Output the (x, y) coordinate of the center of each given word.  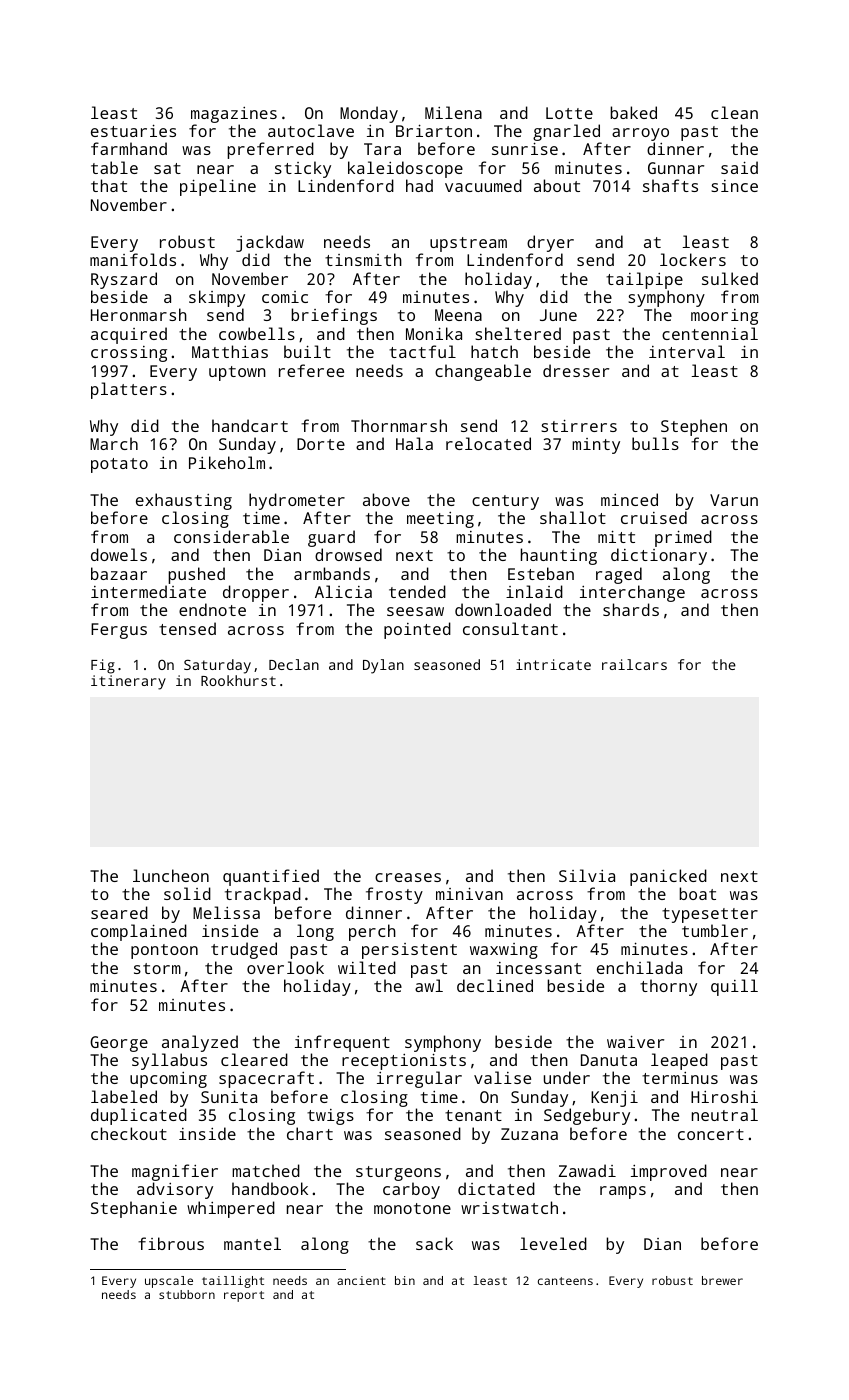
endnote (212, 609)
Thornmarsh (399, 425)
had (419, 185)
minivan (469, 893)
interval (687, 351)
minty (596, 446)
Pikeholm (227, 462)
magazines (234, 115)
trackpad (263, 895)
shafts (670, 185)
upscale (169, 1282)
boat (697, 893)
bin (405, 1280)
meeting (440, 520)
